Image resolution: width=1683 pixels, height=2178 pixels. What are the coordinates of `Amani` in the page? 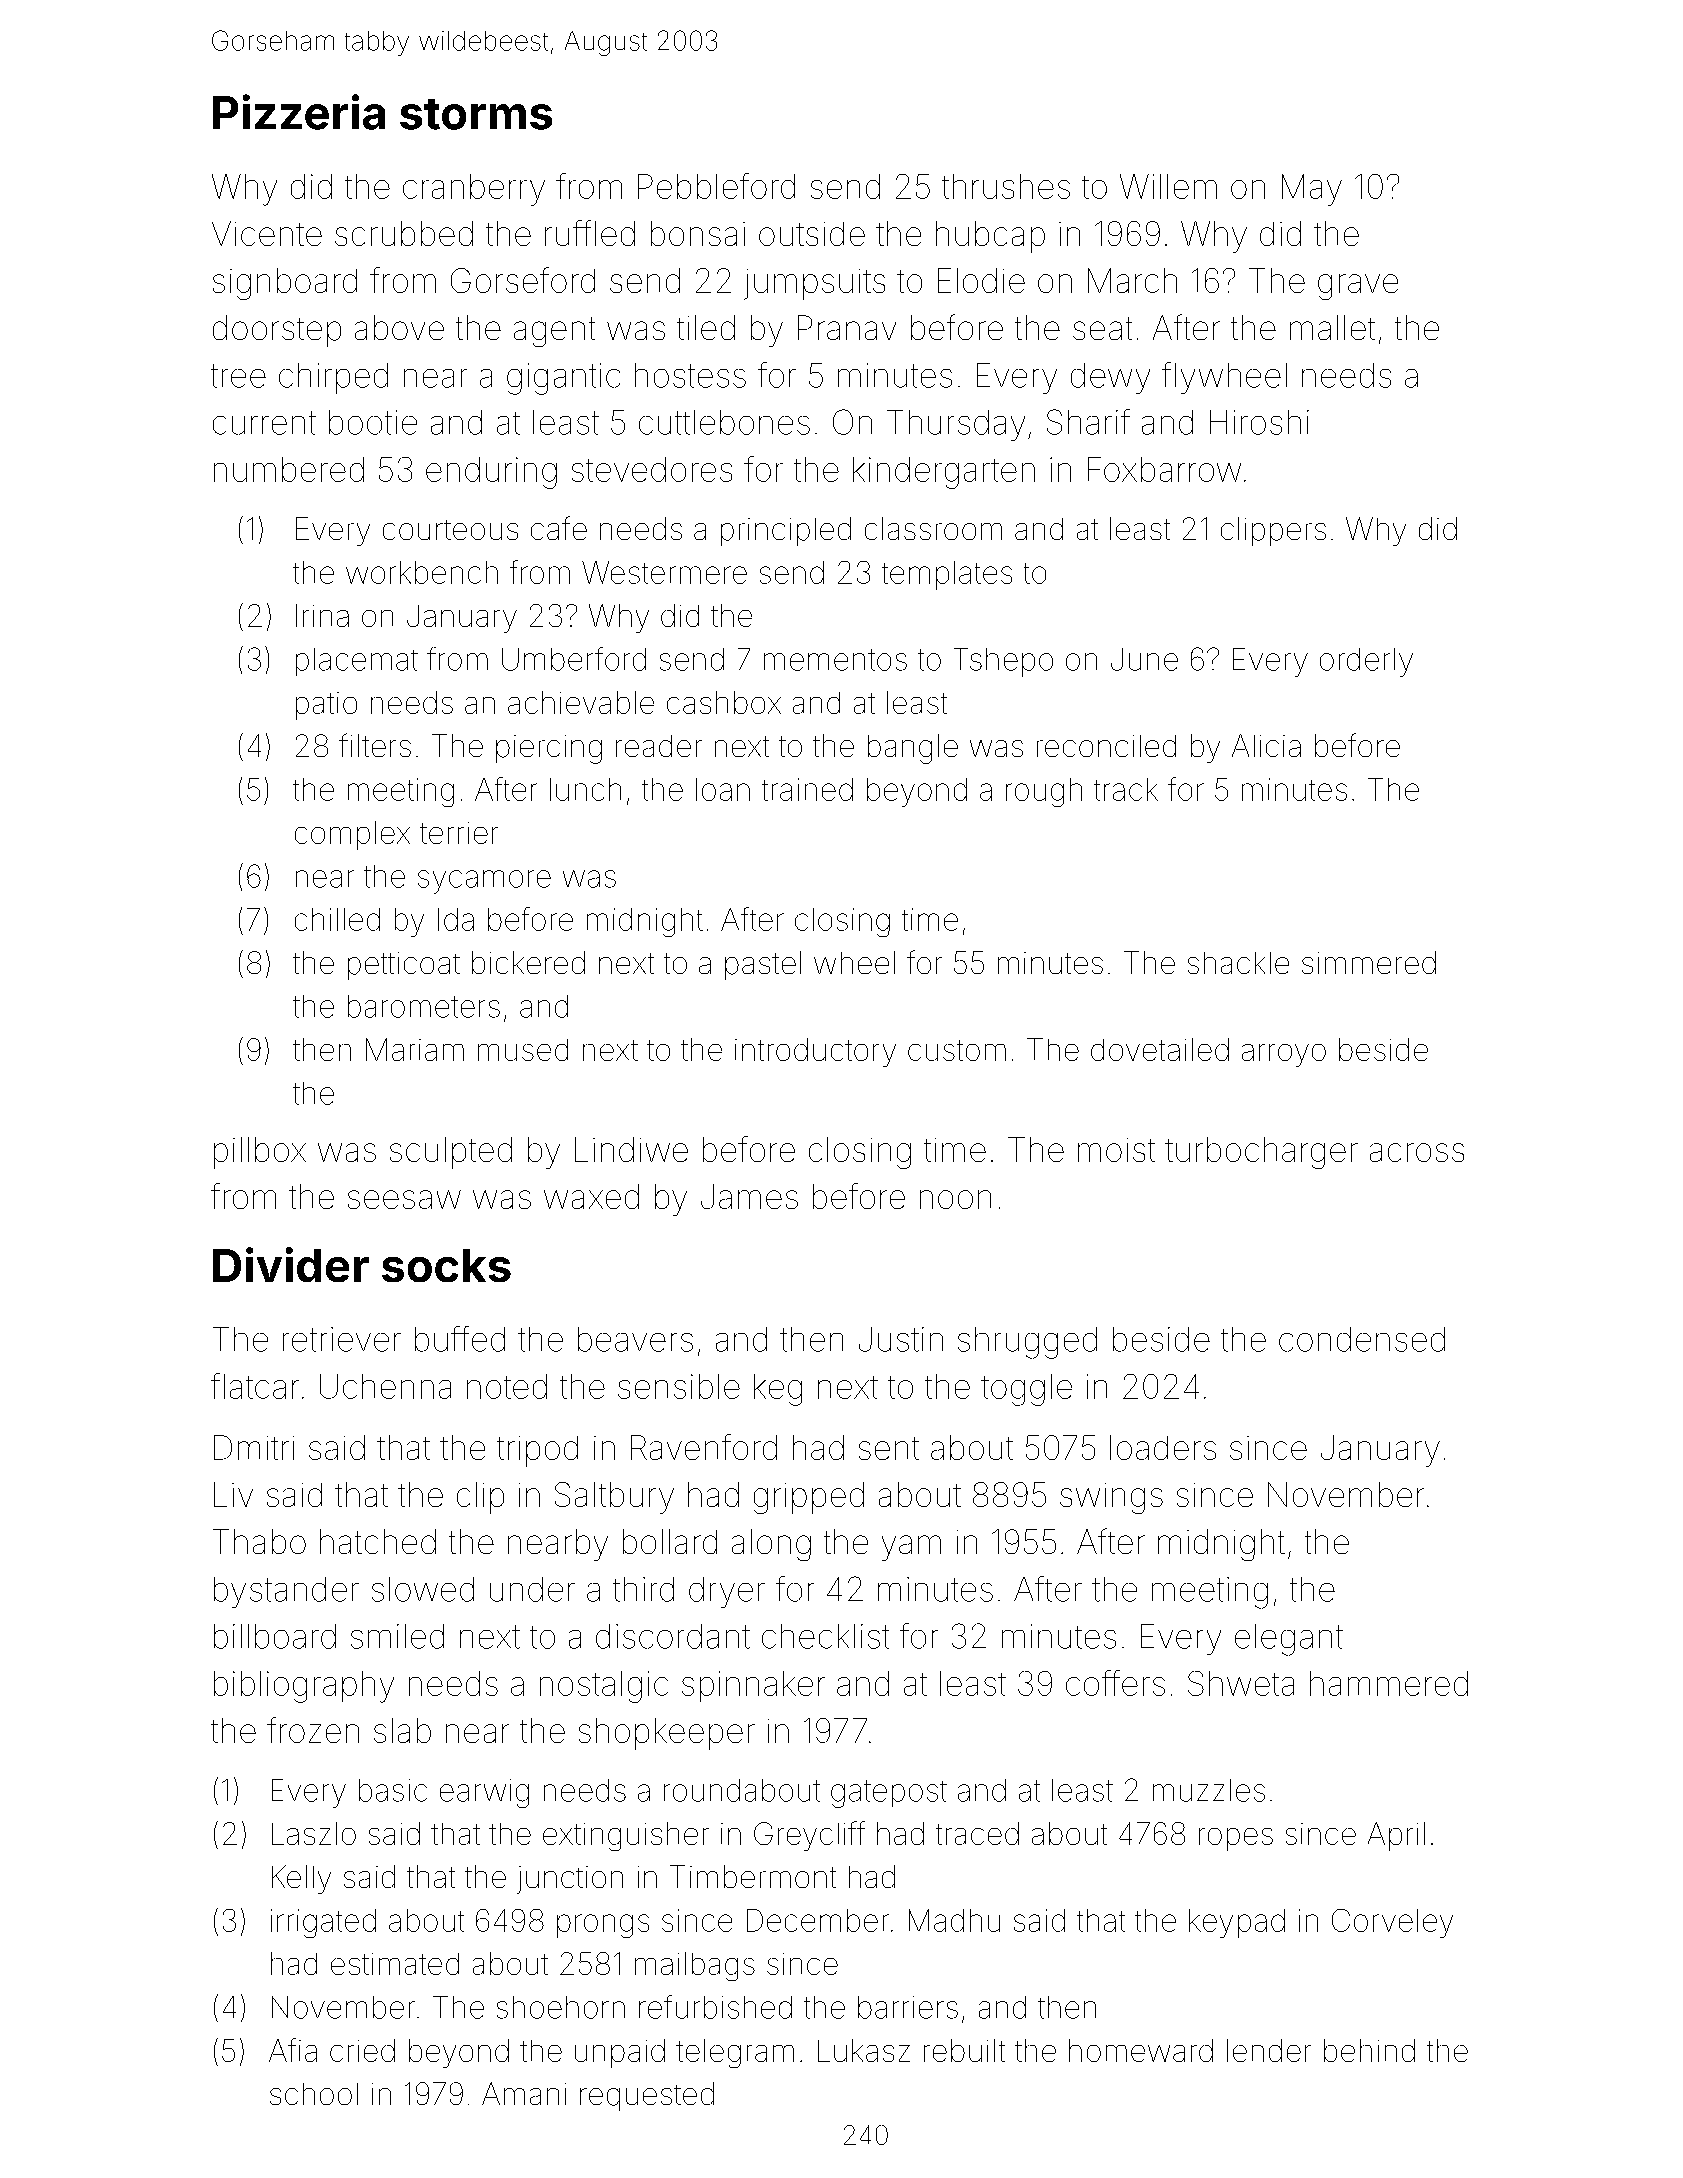 It's located at (524, 2093).
